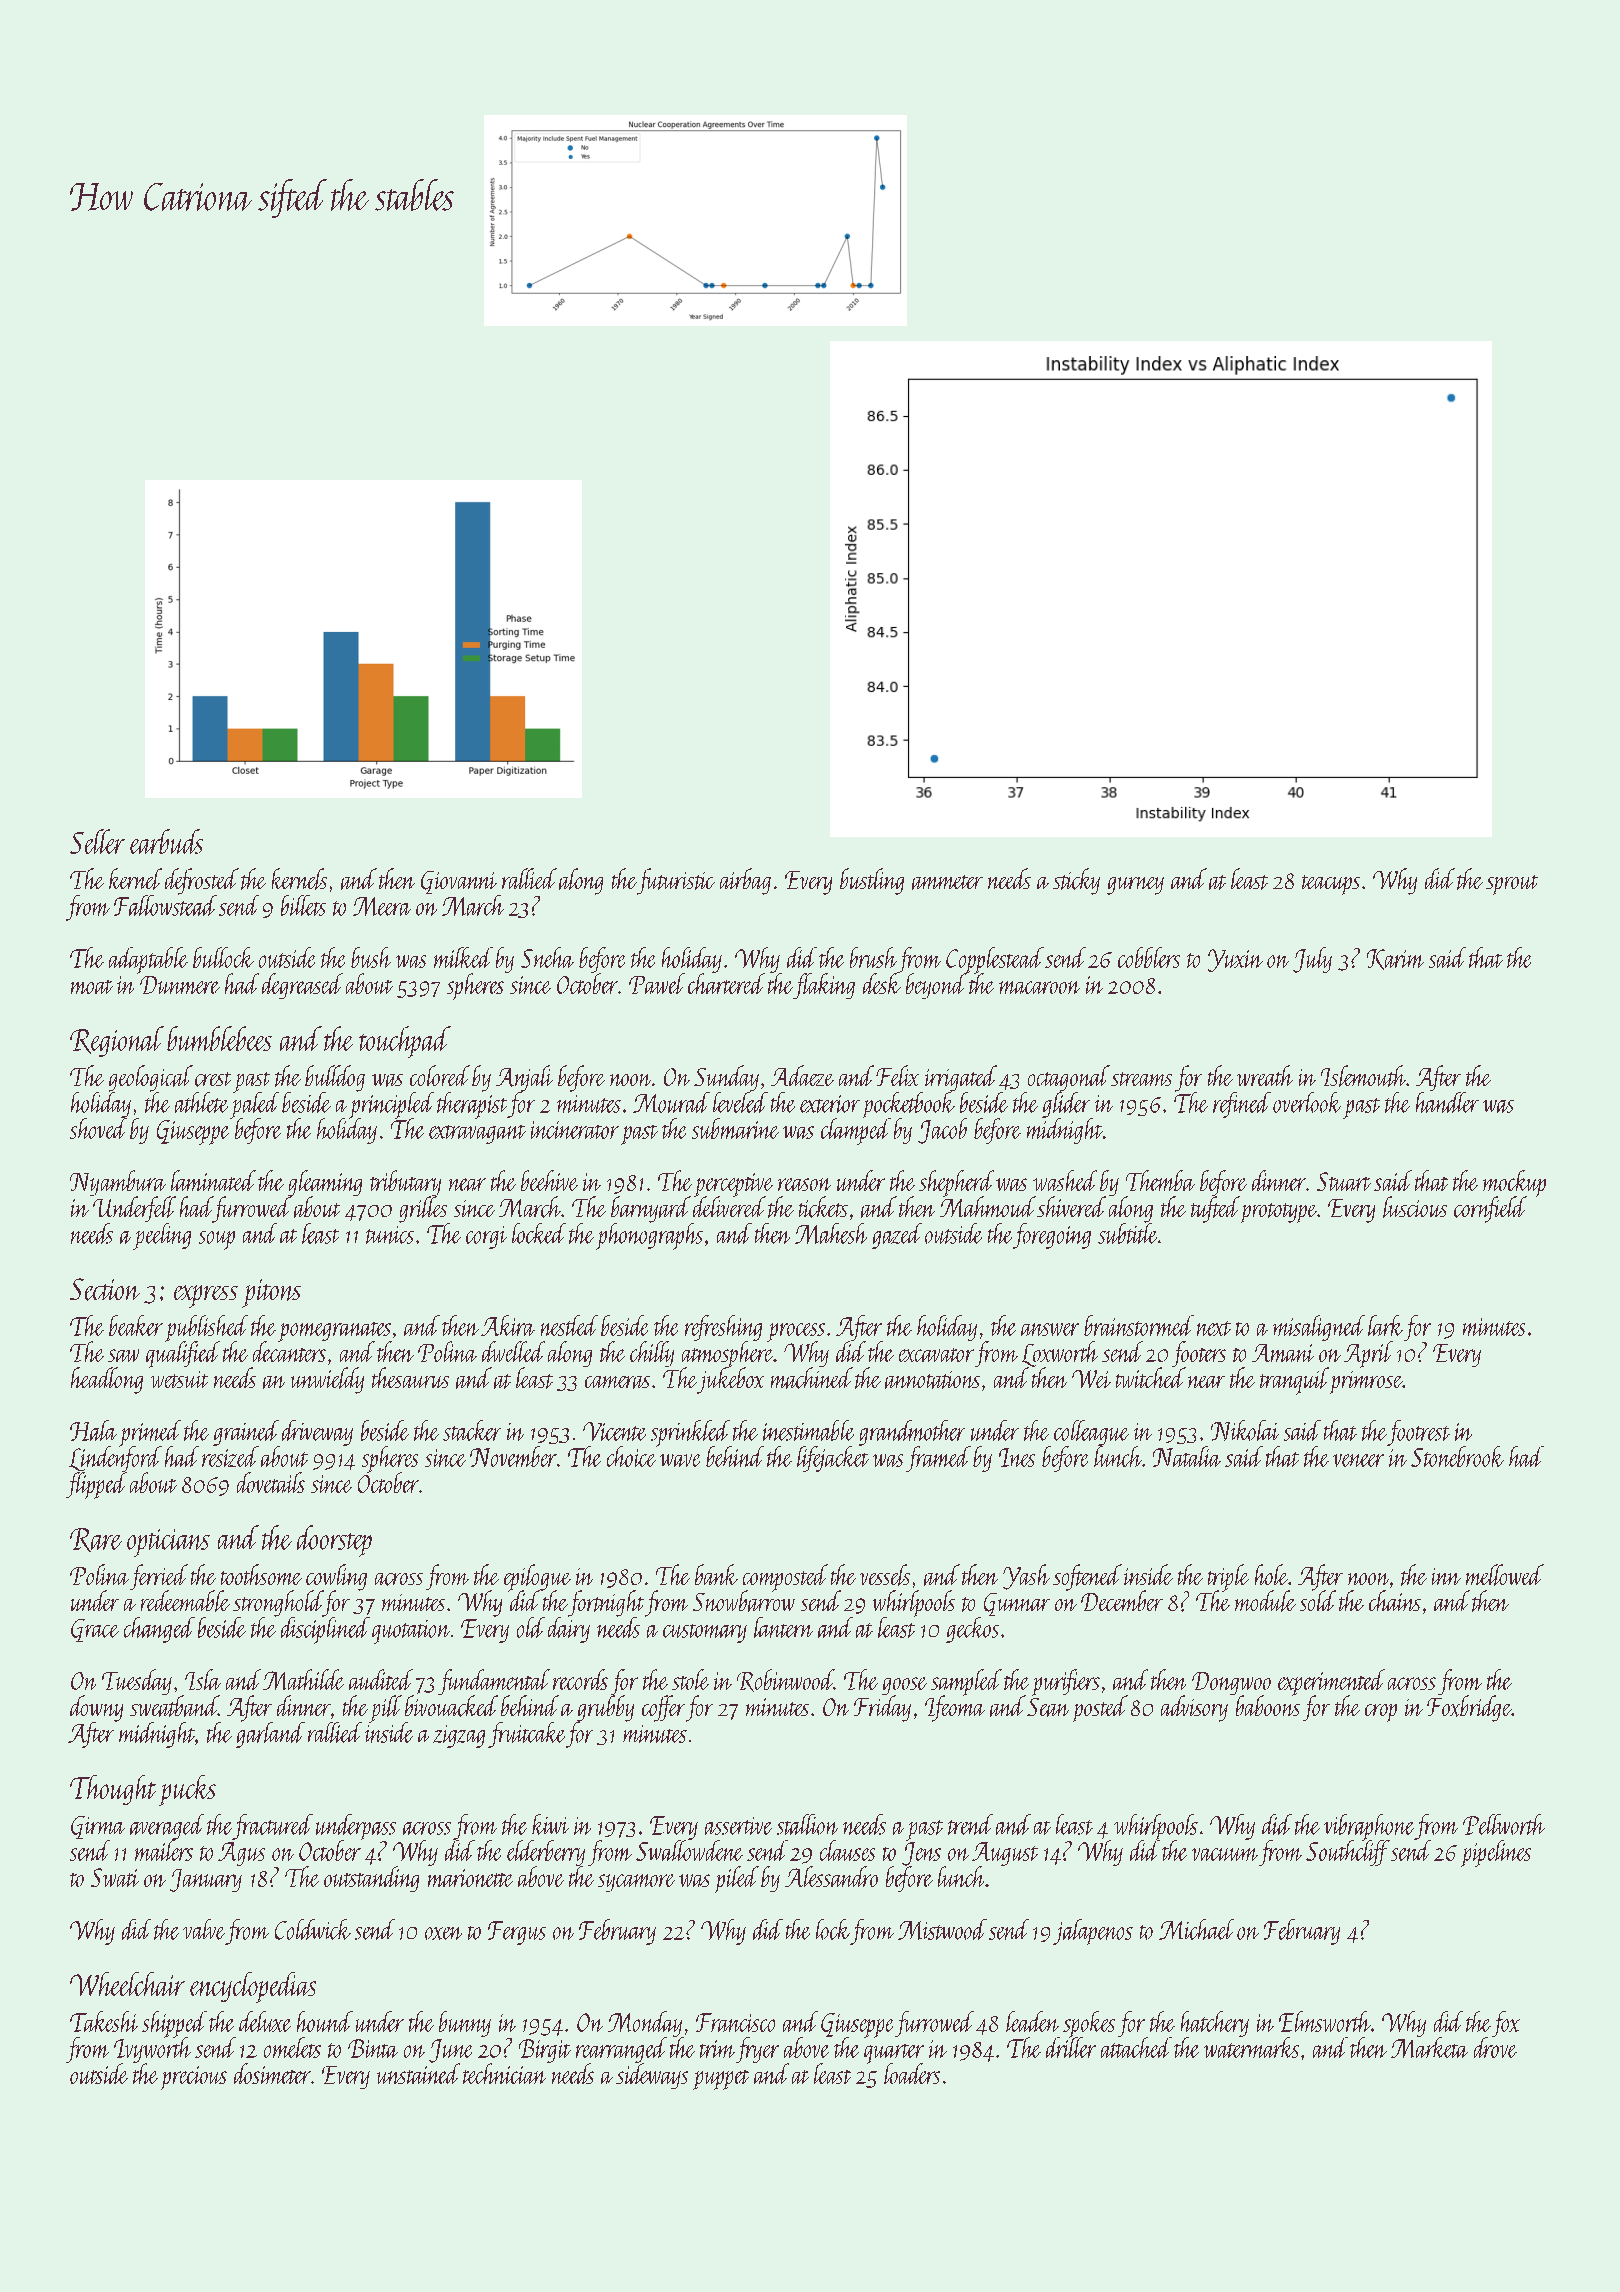 Image resolution: width=1620 pixels, height=2292 pixels. I want to click on coffer, so click(663, 1708).
